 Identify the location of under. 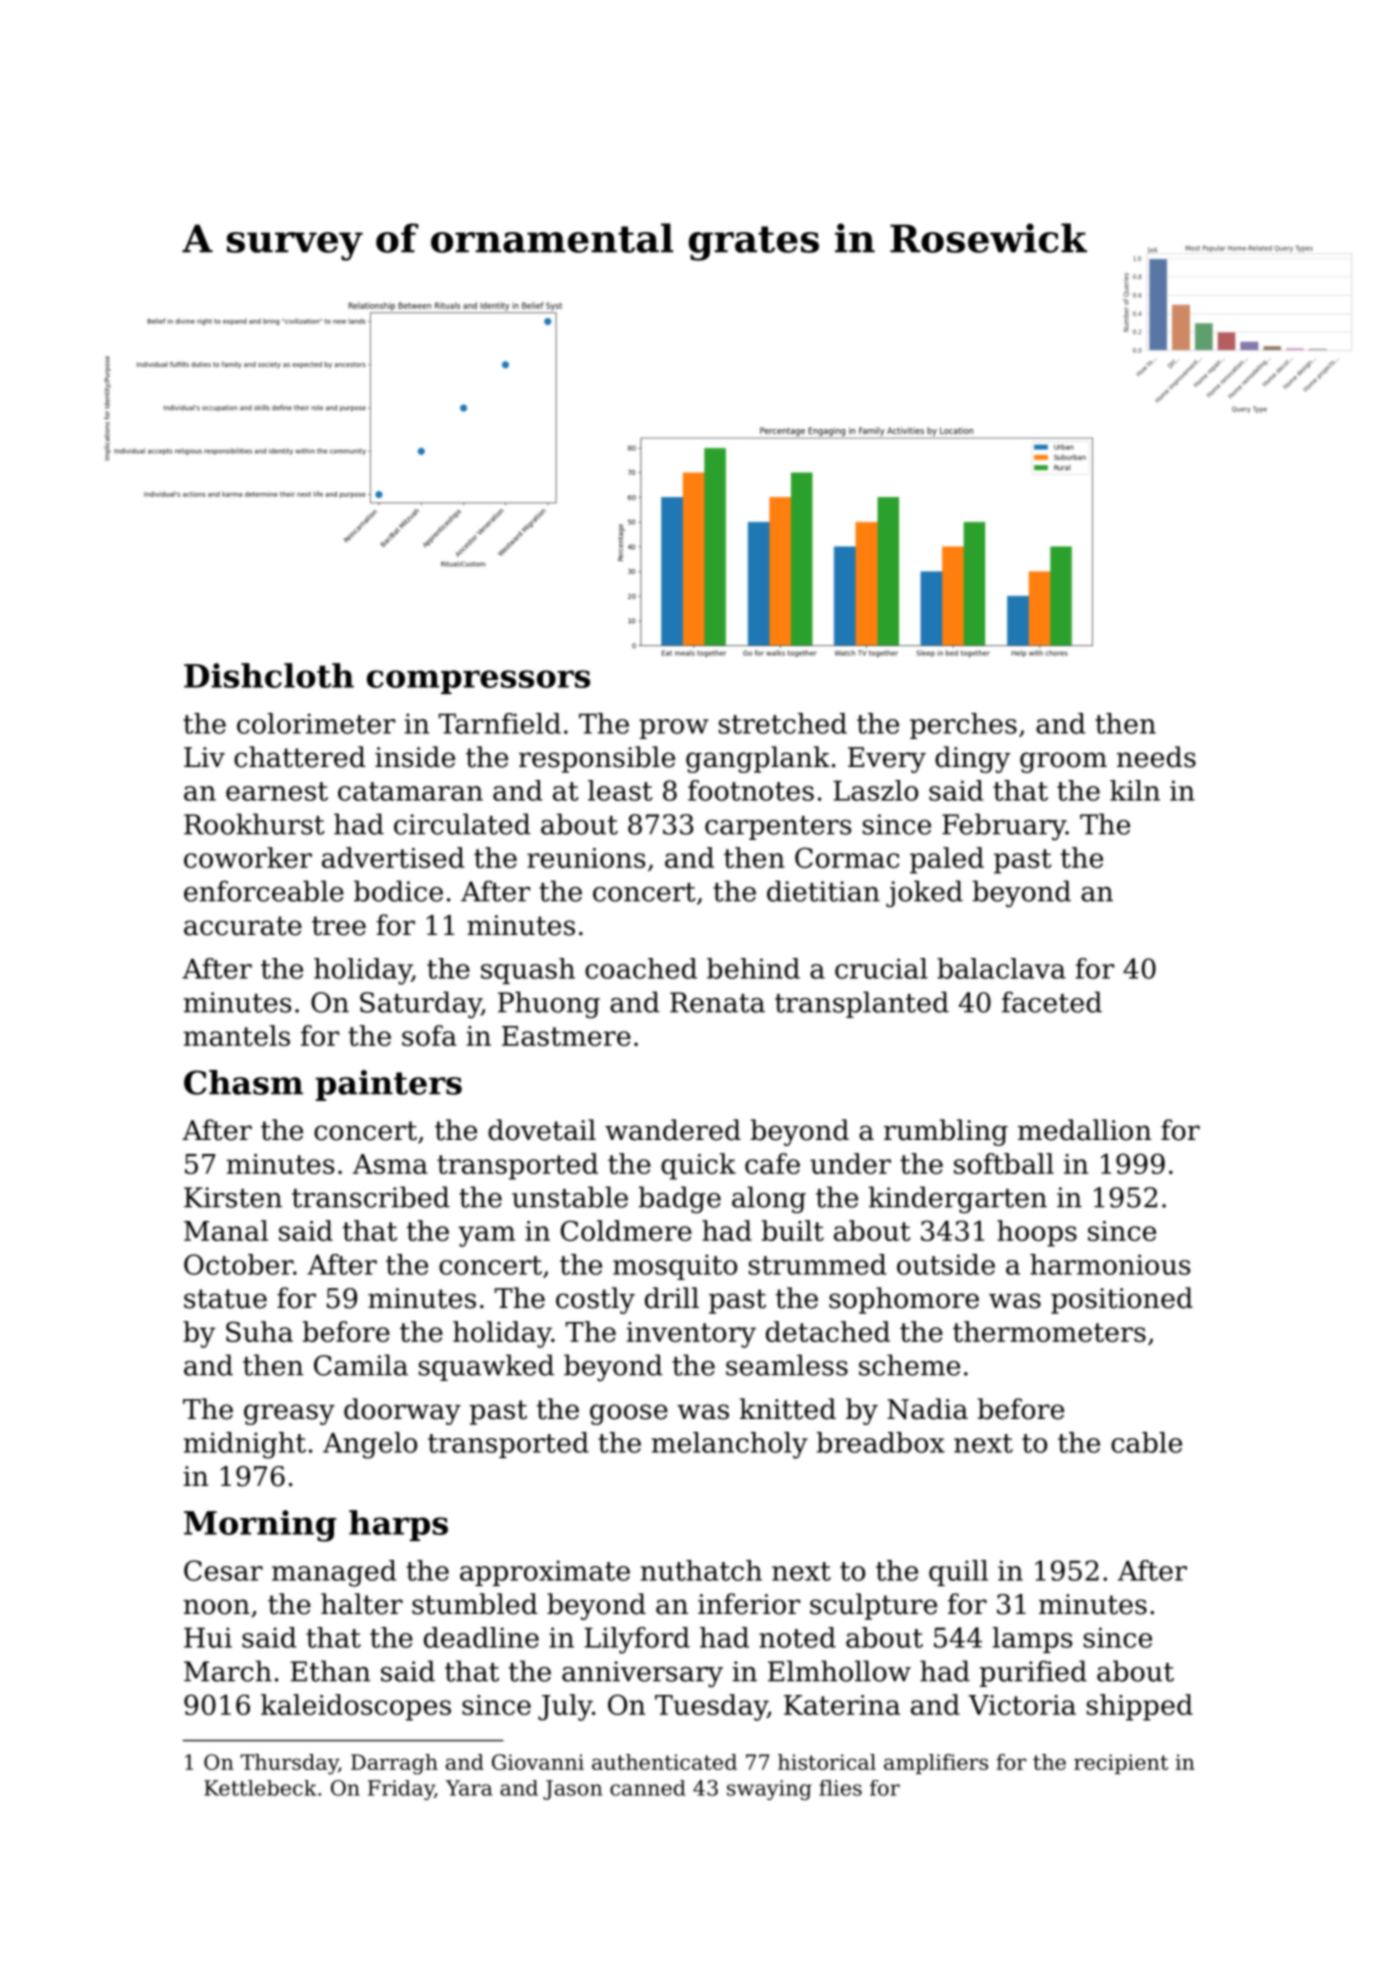
(850, 1163).
